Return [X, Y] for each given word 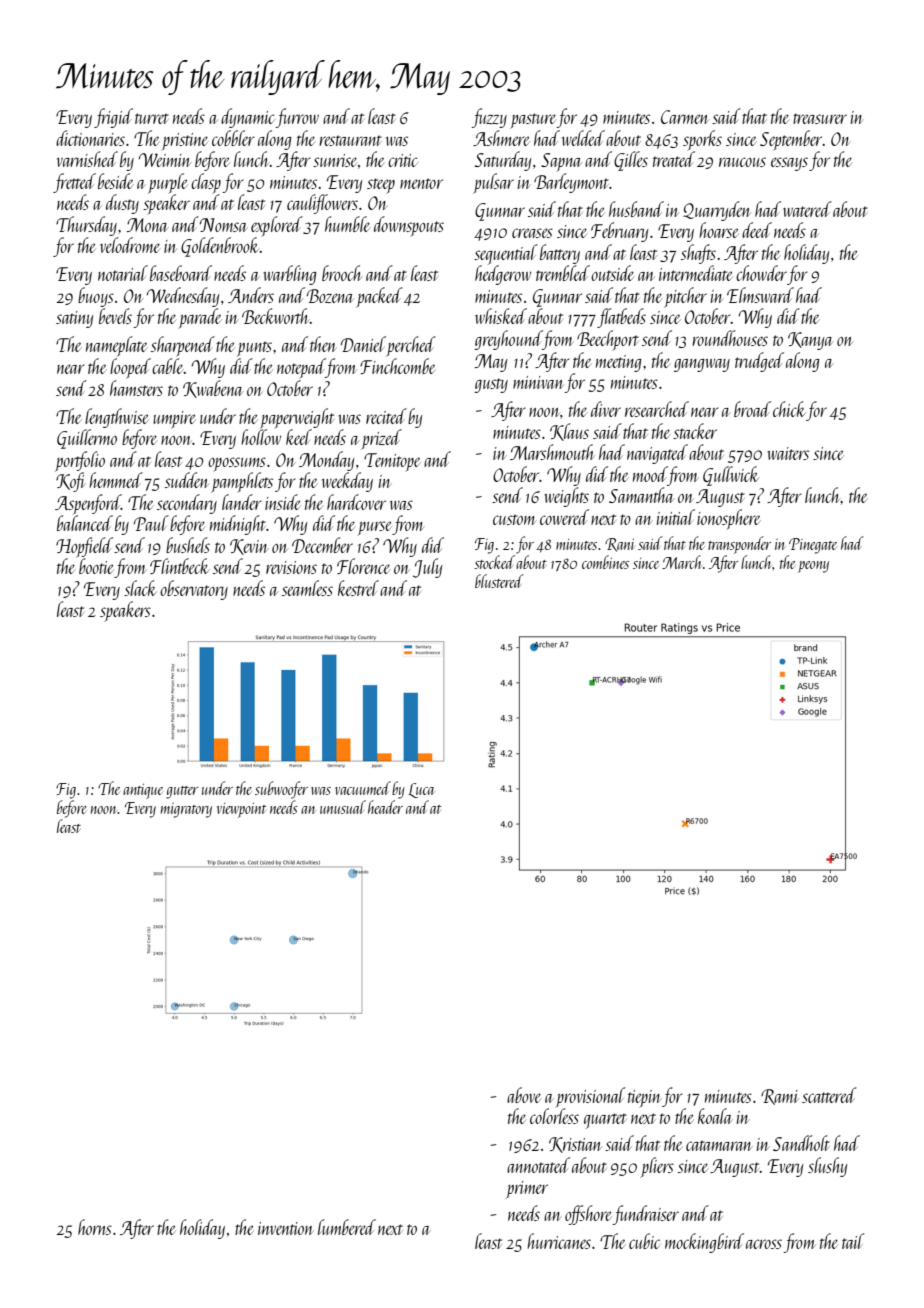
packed [379, 297]
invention [285, 1228]
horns [95, 1227]
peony [813, 567]
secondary [187, 504]
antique [143, 791]
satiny [74, 319]
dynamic [248, 118]
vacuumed [363, 788]
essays [789, 164]
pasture [533, 121]
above [524, 1095]
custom [514, 519]
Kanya [810, 341]
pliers [657, 1167]
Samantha [641, 495]
